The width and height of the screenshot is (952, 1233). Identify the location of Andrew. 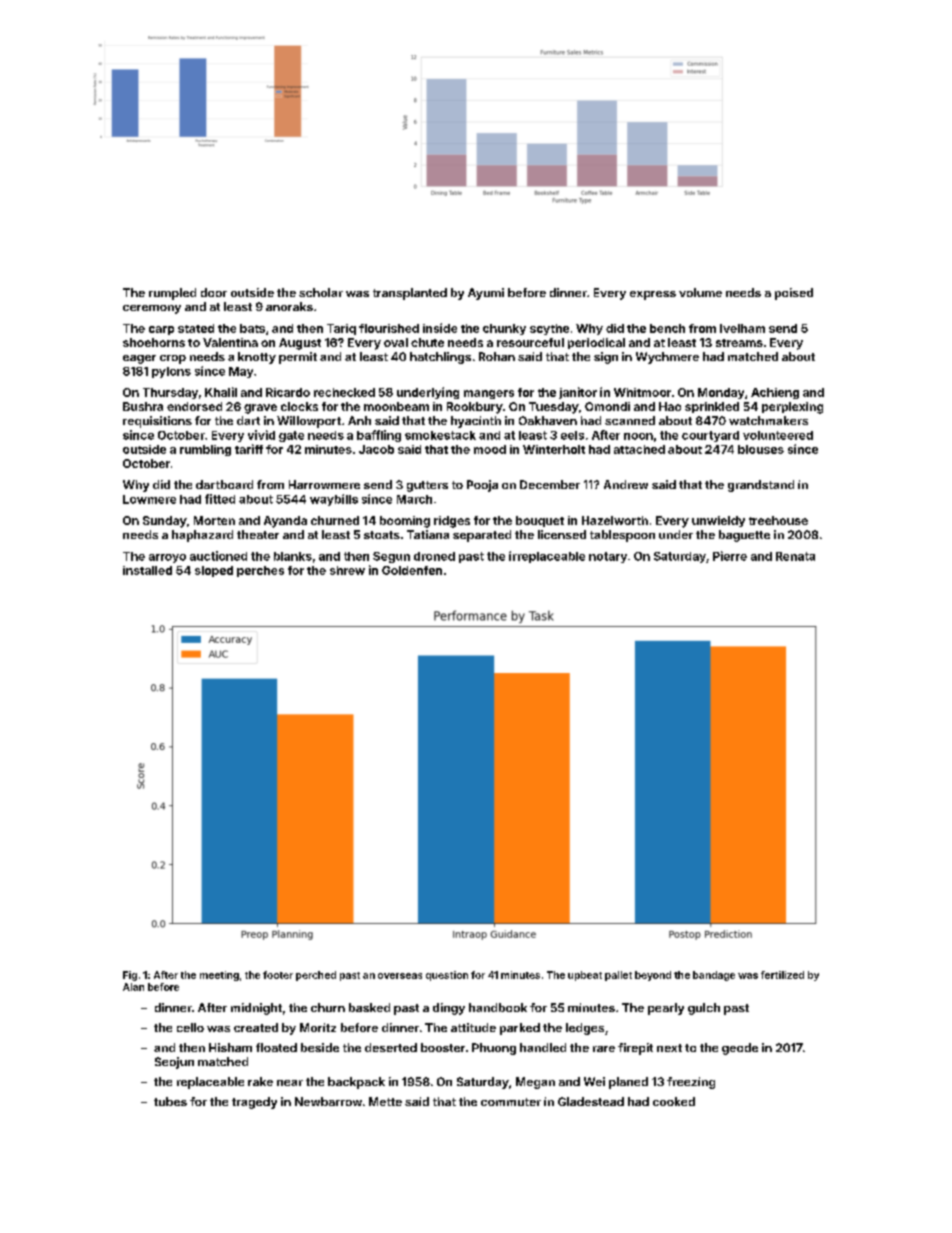
(626, 484).
